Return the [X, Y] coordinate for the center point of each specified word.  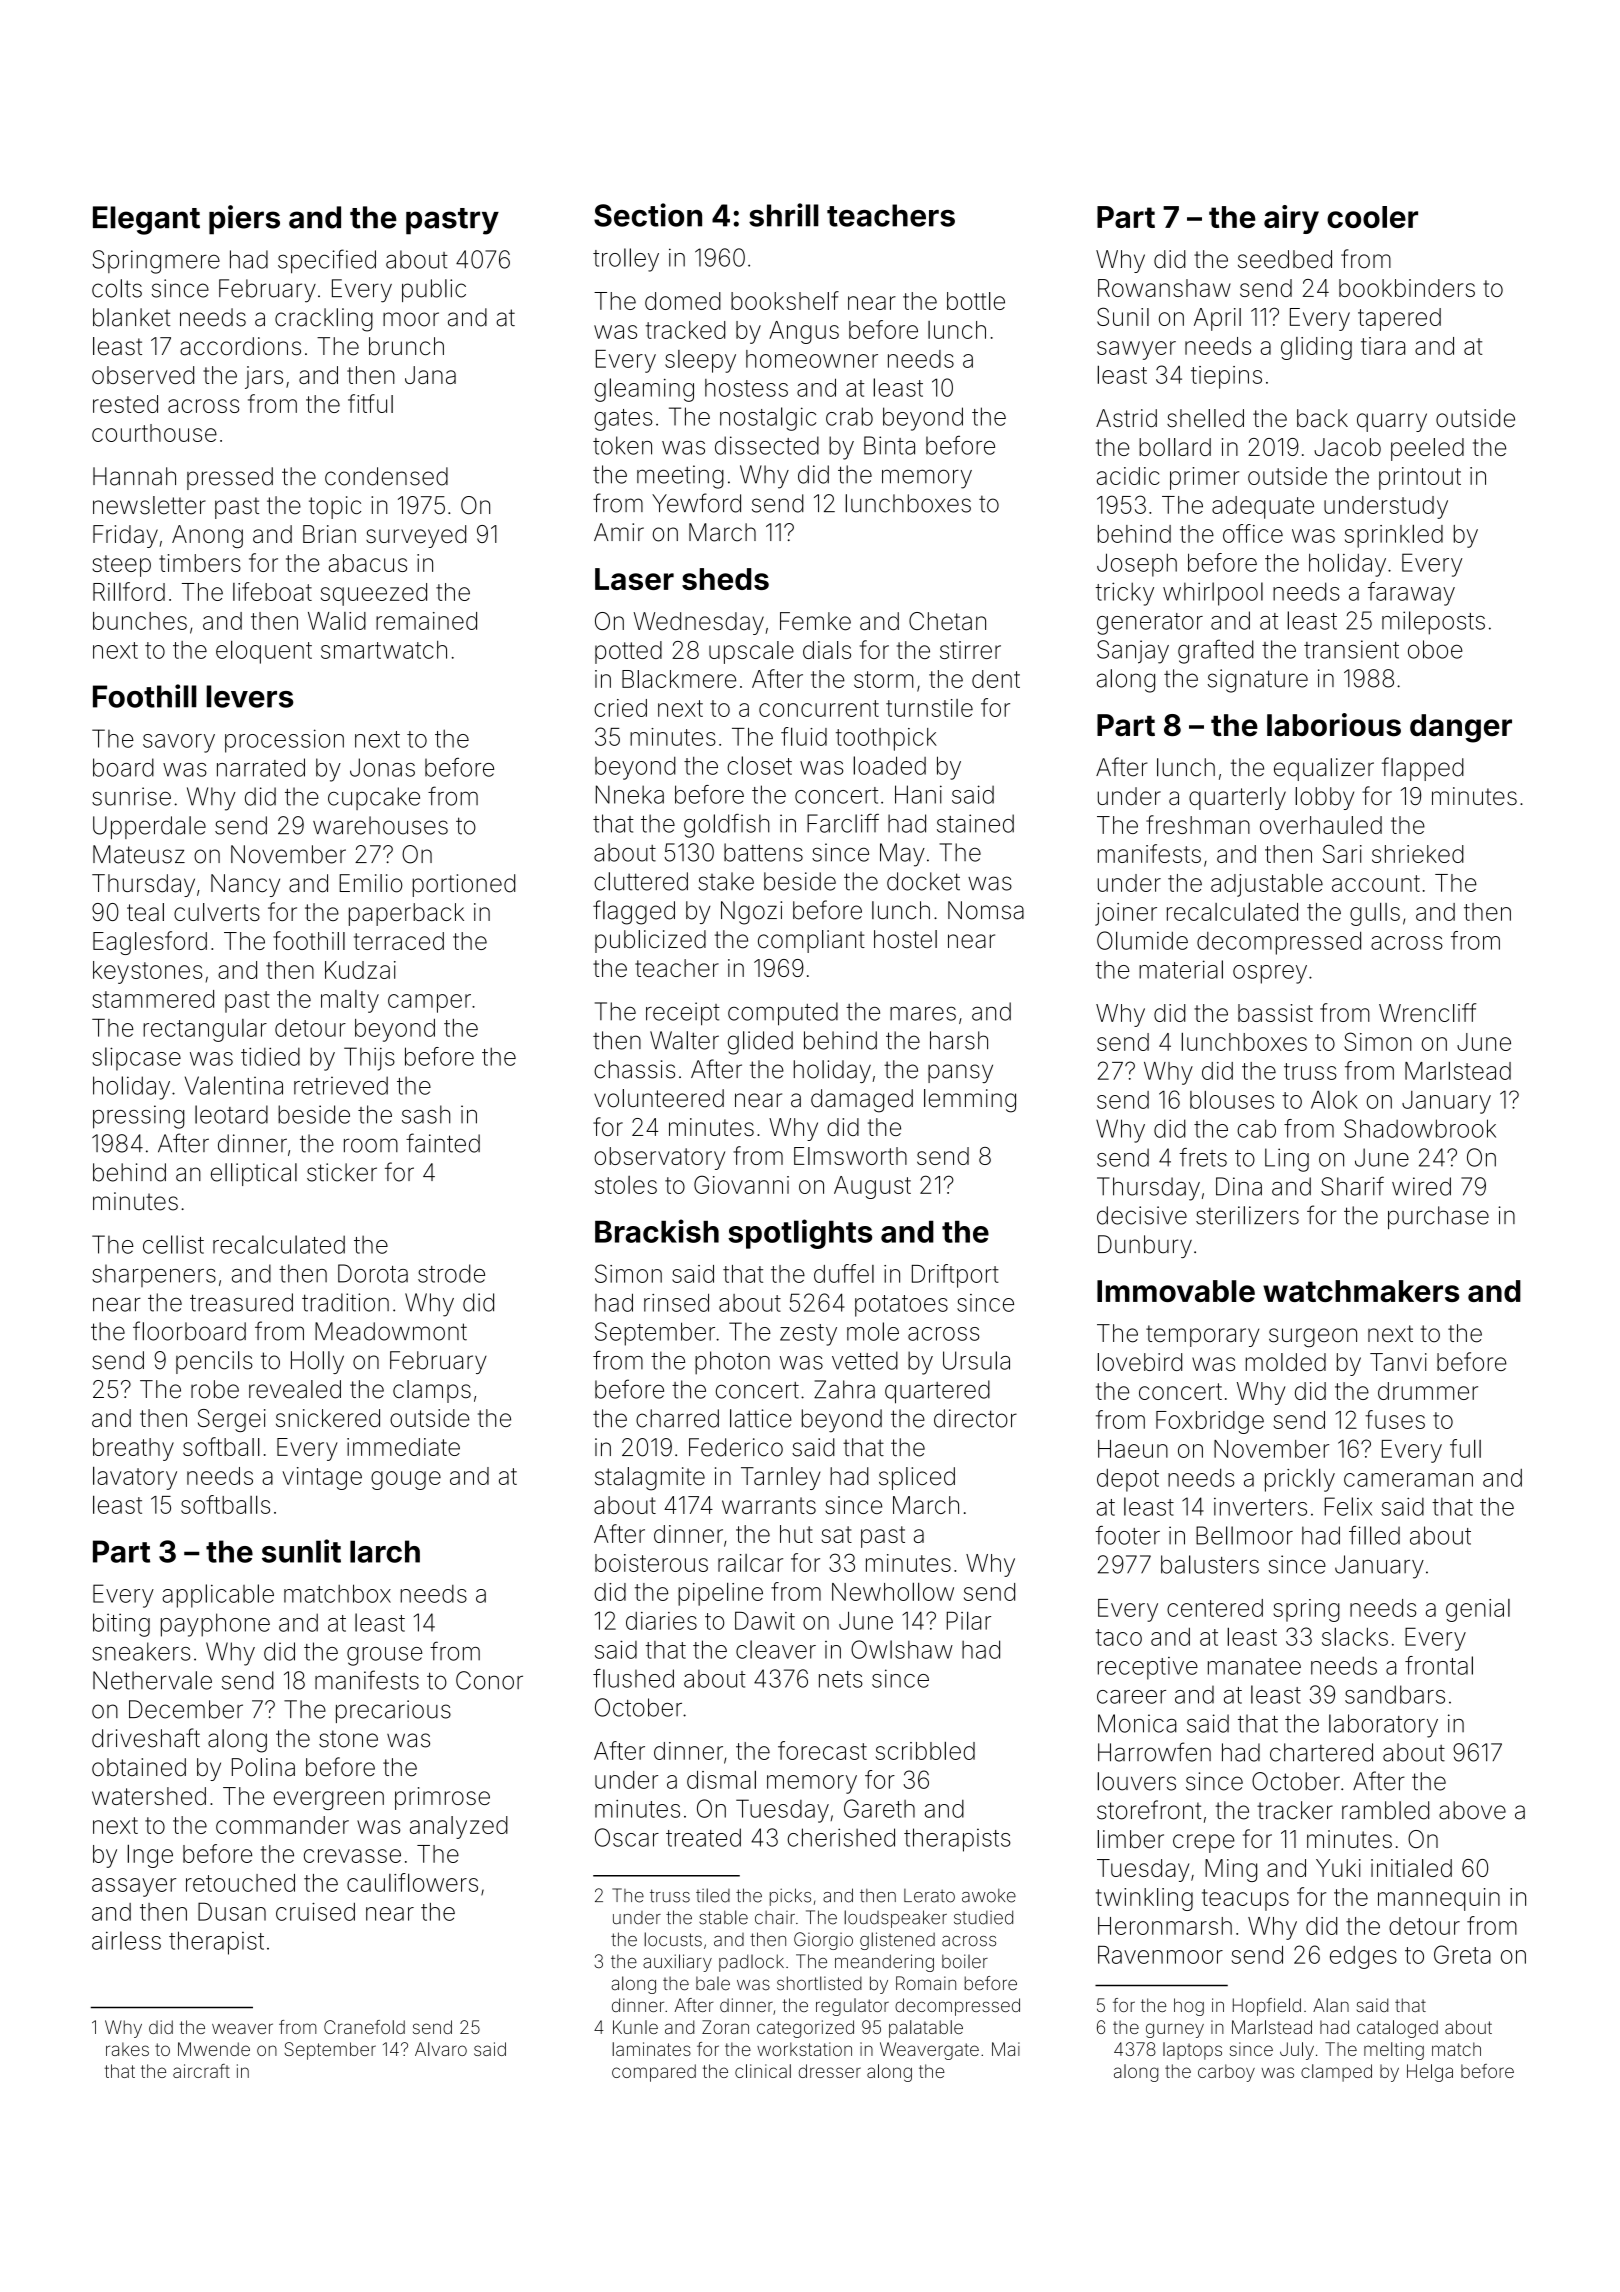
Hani [918, 794]
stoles [626, 1185]
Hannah [134, 476]
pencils [214, 1362]
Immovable [1176, 1291]
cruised [315, 1912]
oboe [1435, 649]
